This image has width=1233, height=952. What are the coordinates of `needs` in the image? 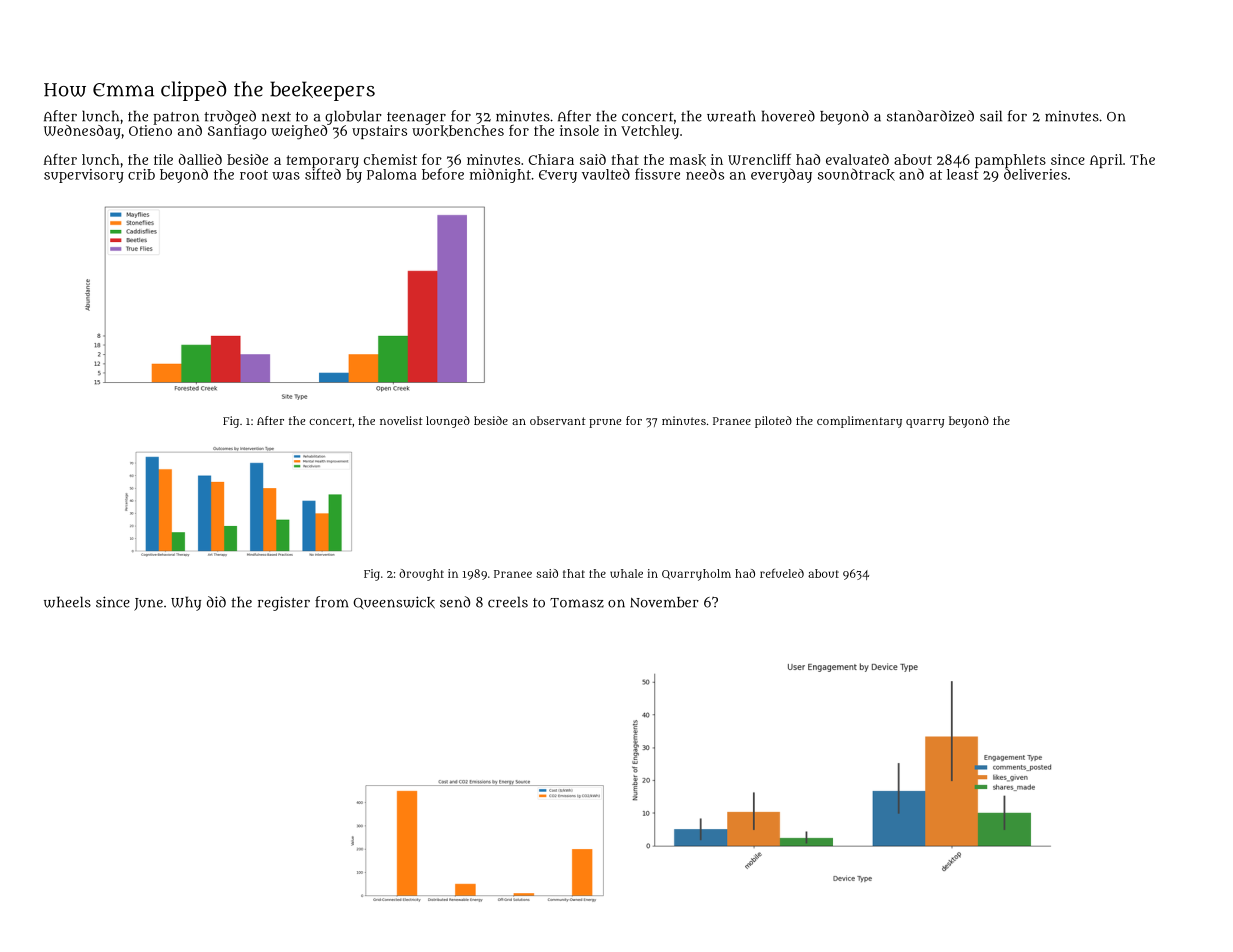 It's located at (705, 174).
